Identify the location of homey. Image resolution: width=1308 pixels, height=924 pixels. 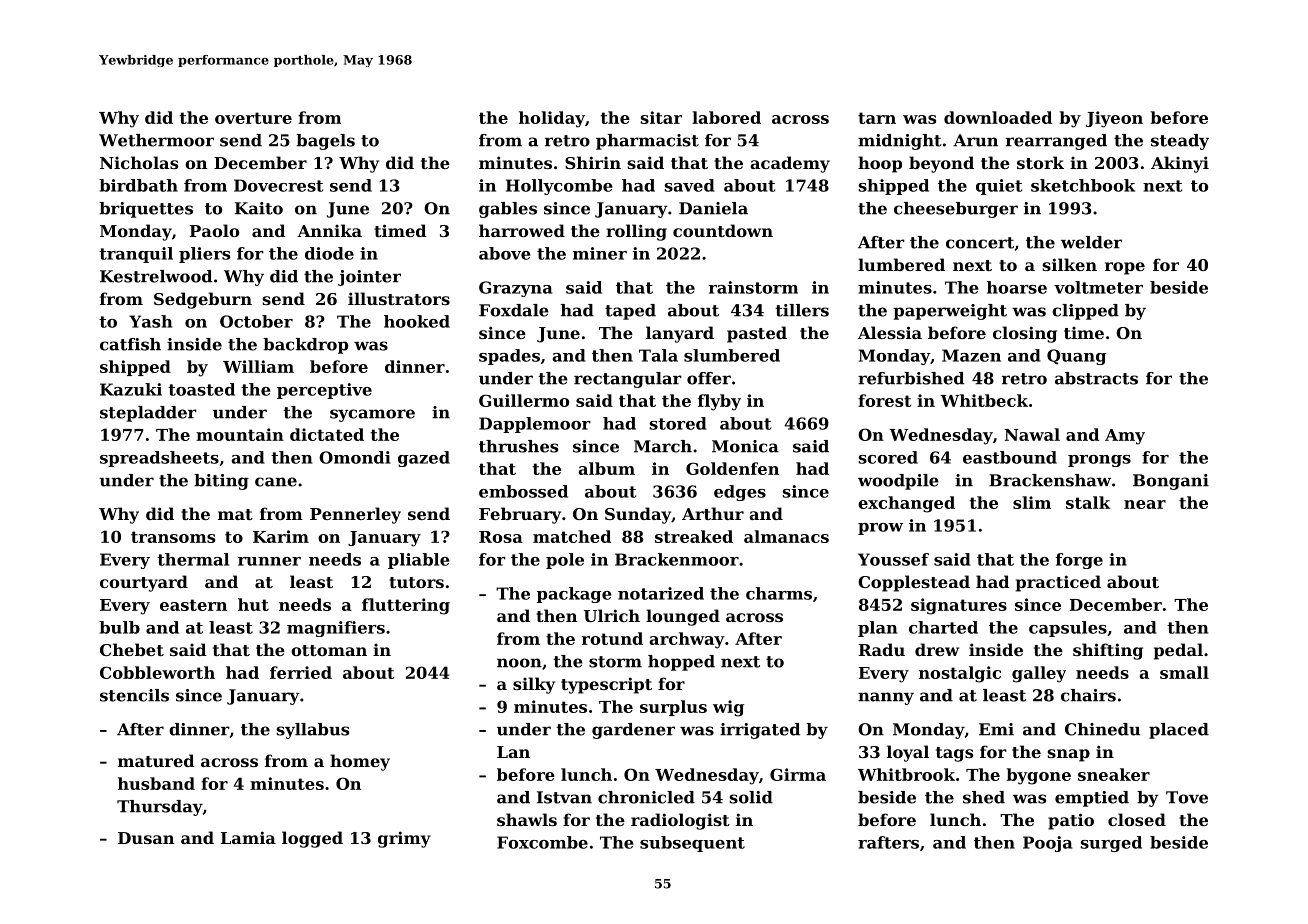
(360, 762).
